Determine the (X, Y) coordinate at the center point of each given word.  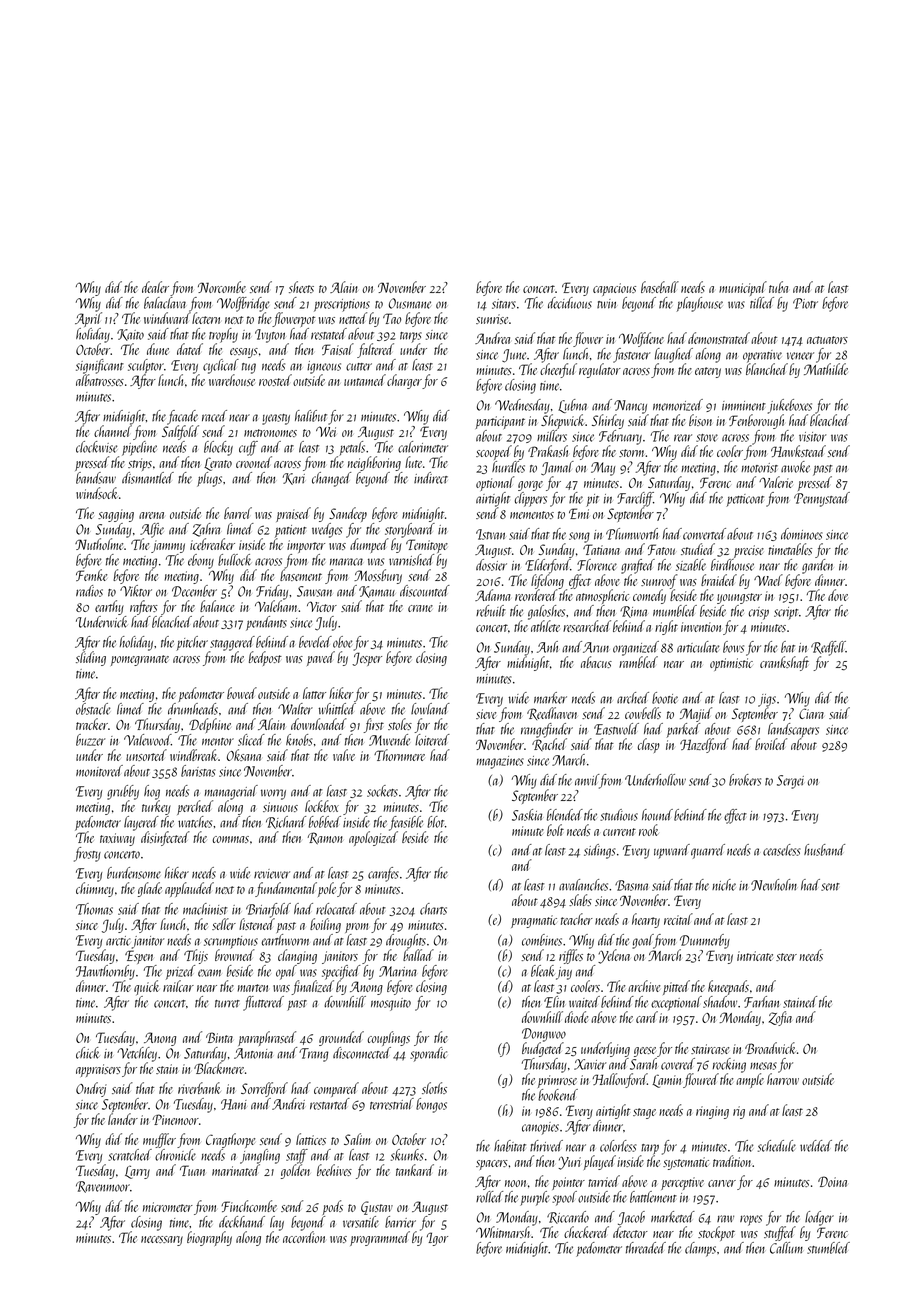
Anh (547, 647)
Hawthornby (105, 972)
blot (435, 822)
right (666, 627)
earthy (109, 607)
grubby (123, 792)
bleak (543, 971)
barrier (400, 1222)
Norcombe (222, 287)
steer (786, 957)
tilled (762, 303)
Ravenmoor (103, 1187)
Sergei (790, 782)
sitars (504, 304)
